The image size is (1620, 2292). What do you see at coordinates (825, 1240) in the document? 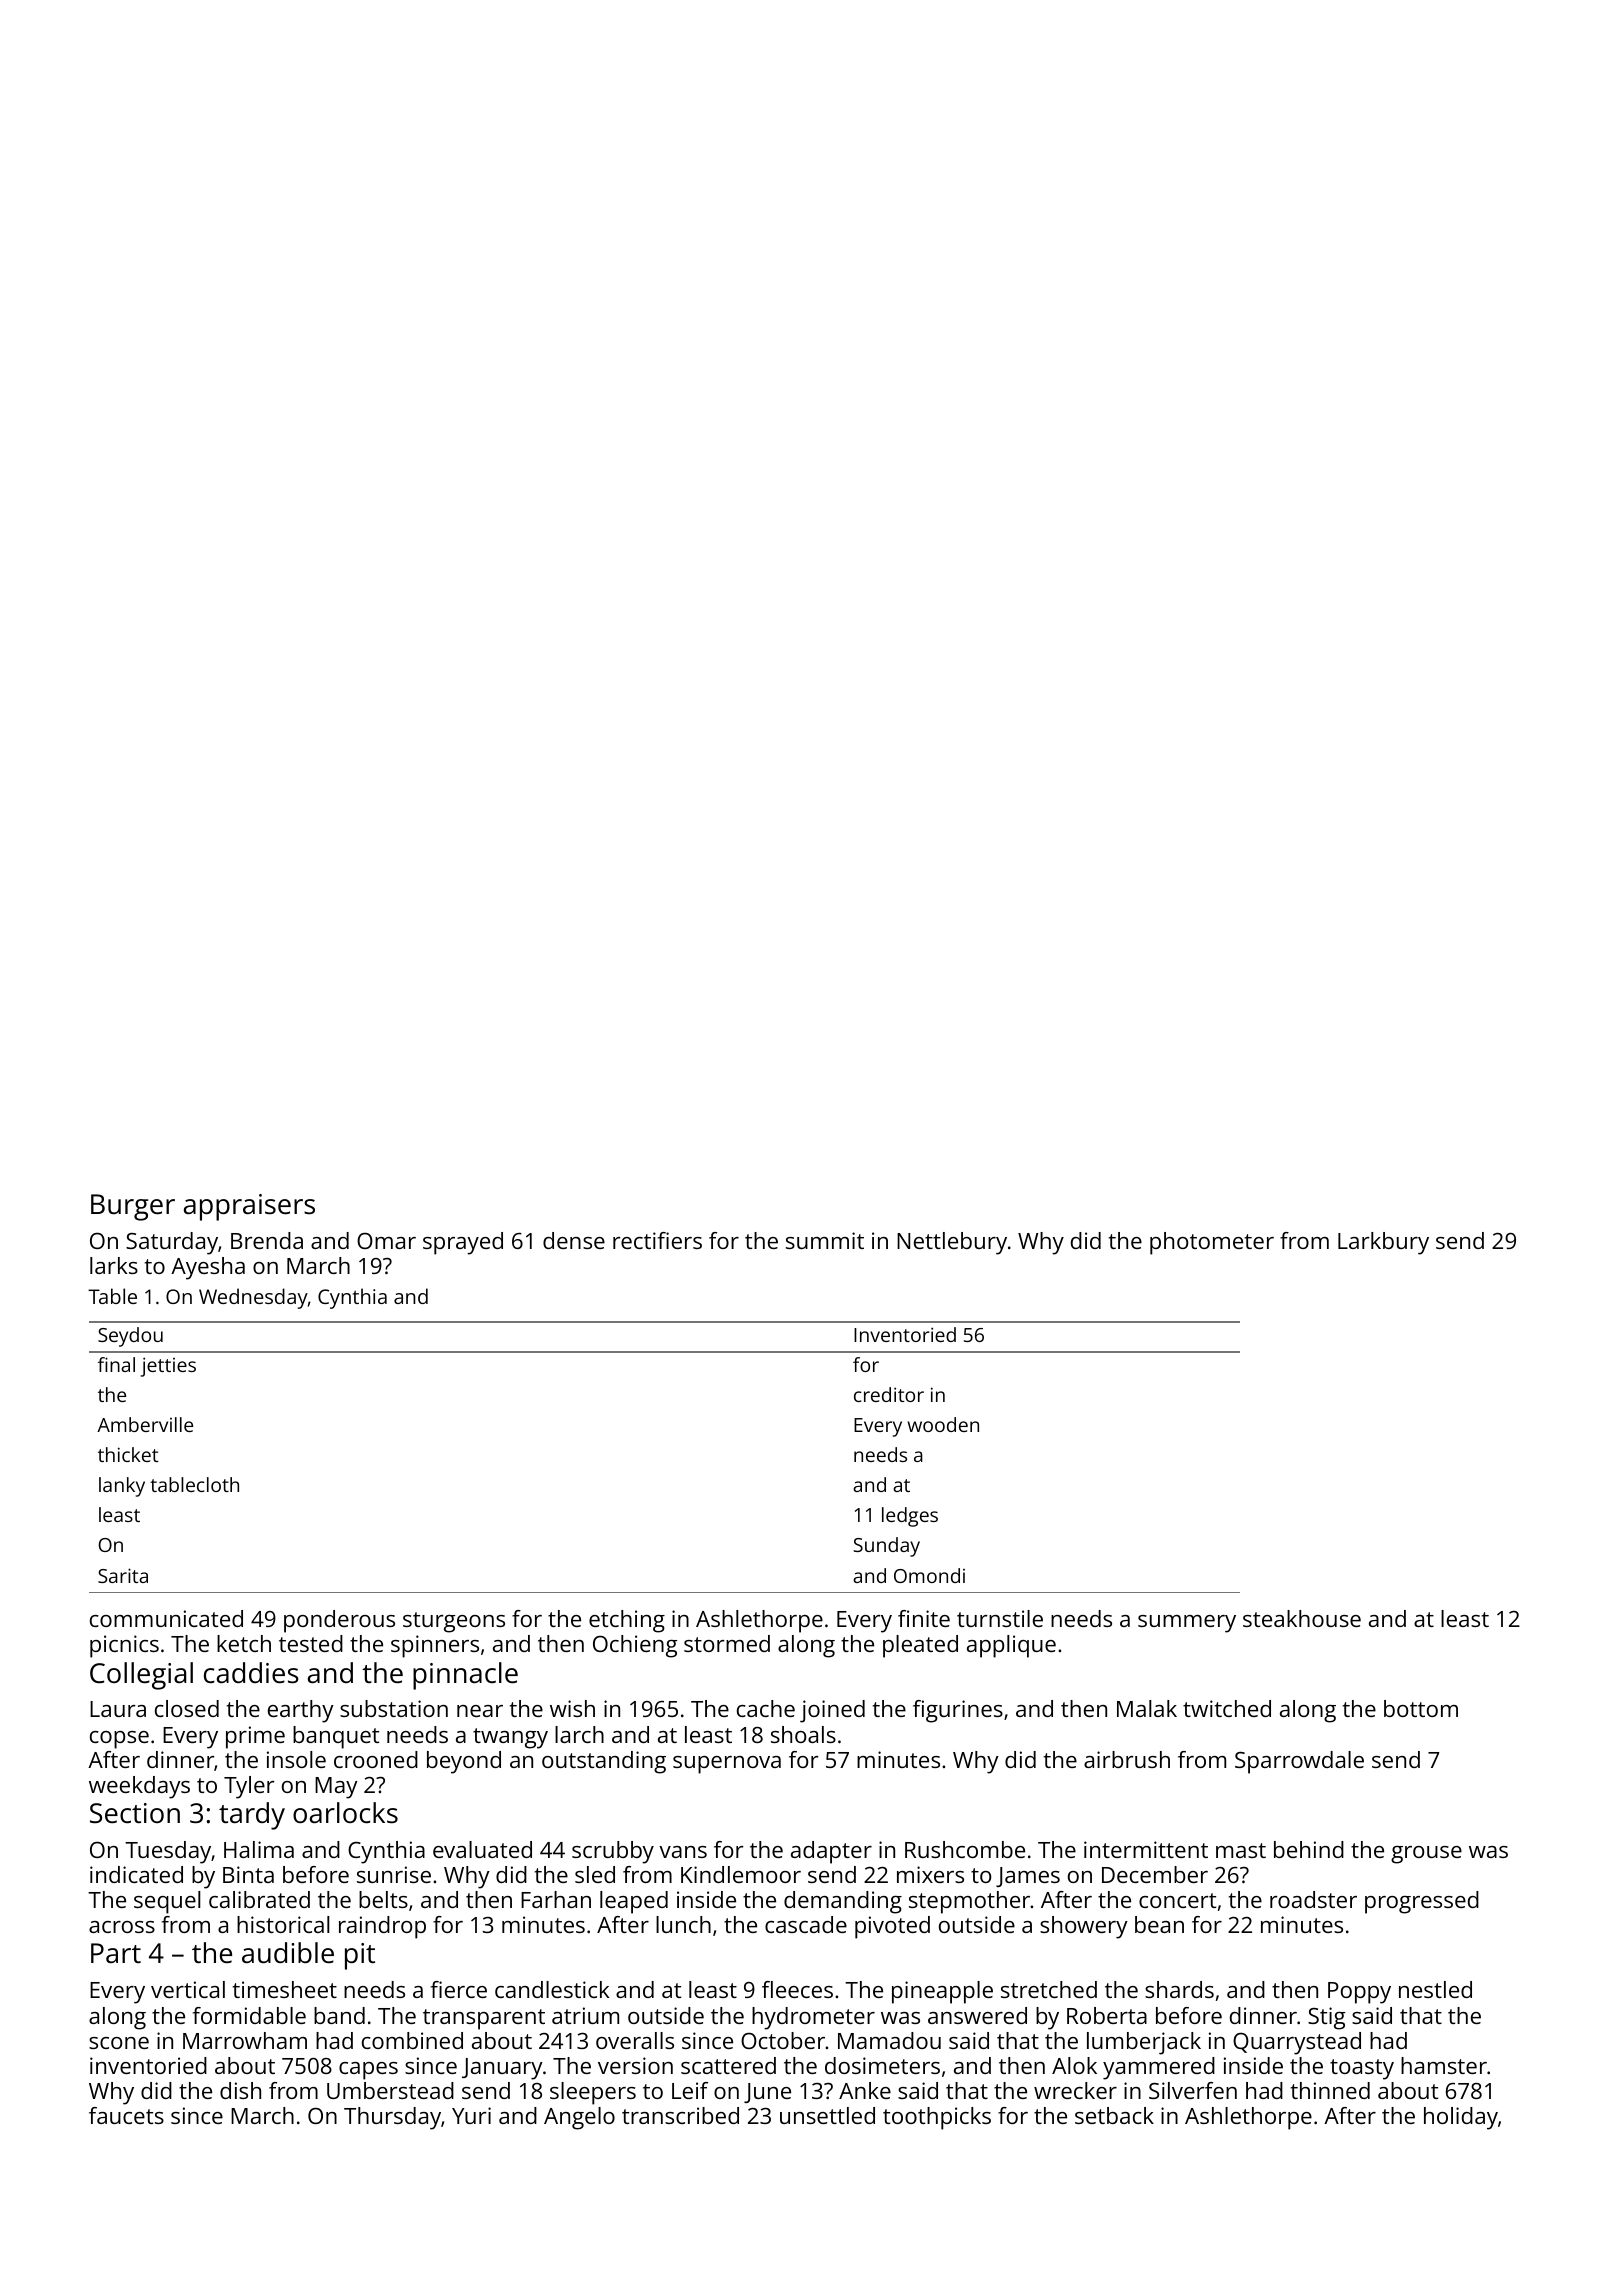
I see `summit` at bounding box center [825, 1240].
